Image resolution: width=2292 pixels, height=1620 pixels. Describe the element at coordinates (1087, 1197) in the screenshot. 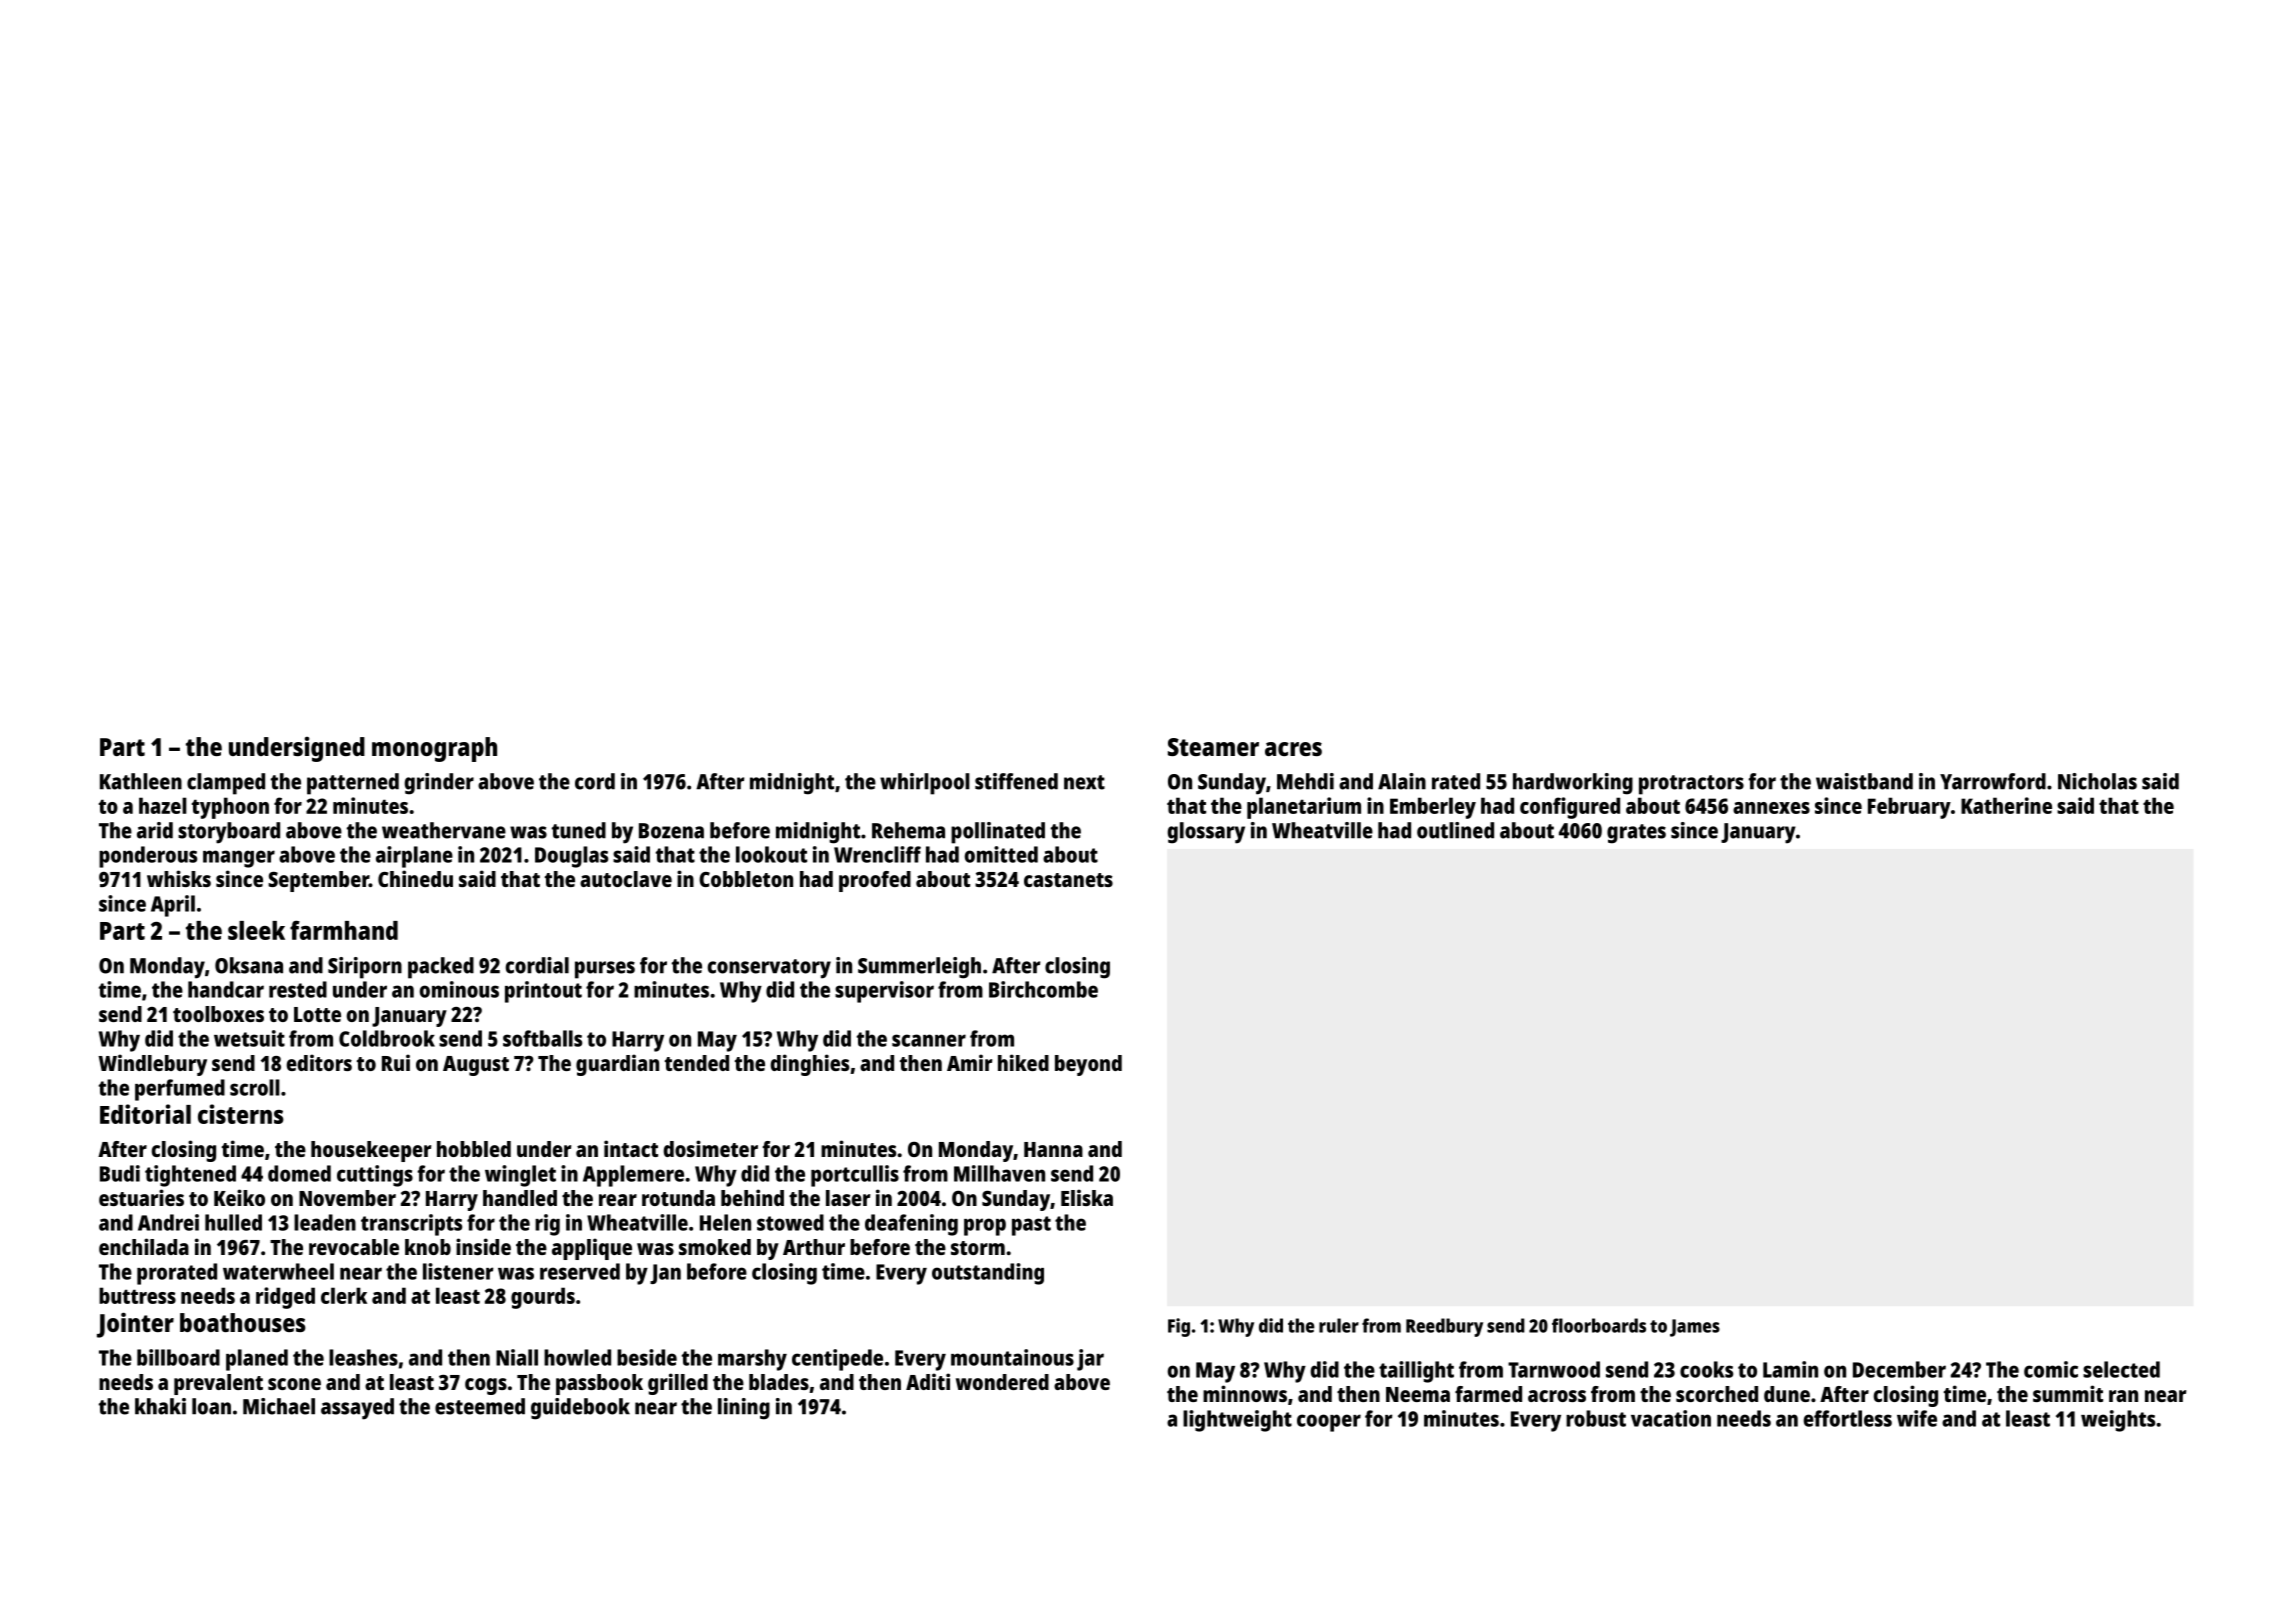

I see `Eliska` at that location.
